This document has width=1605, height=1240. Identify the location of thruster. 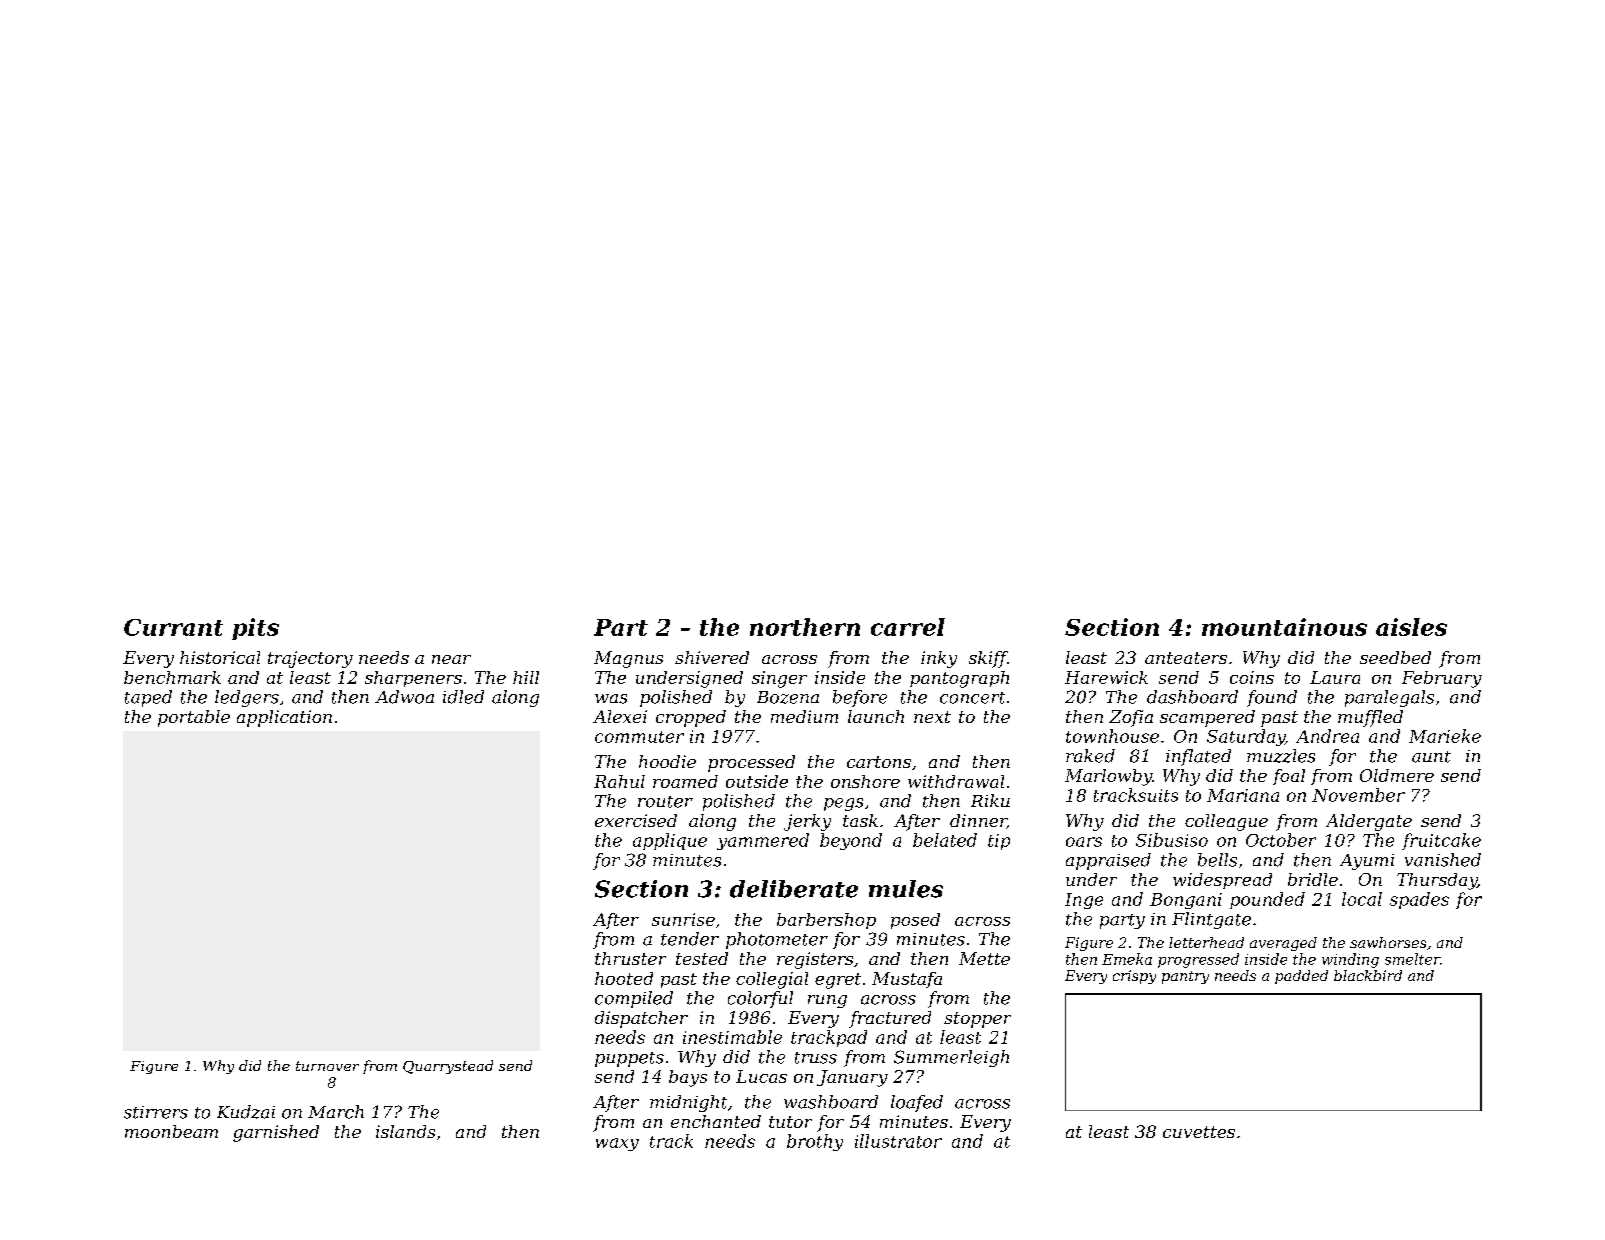
(630, 958).
